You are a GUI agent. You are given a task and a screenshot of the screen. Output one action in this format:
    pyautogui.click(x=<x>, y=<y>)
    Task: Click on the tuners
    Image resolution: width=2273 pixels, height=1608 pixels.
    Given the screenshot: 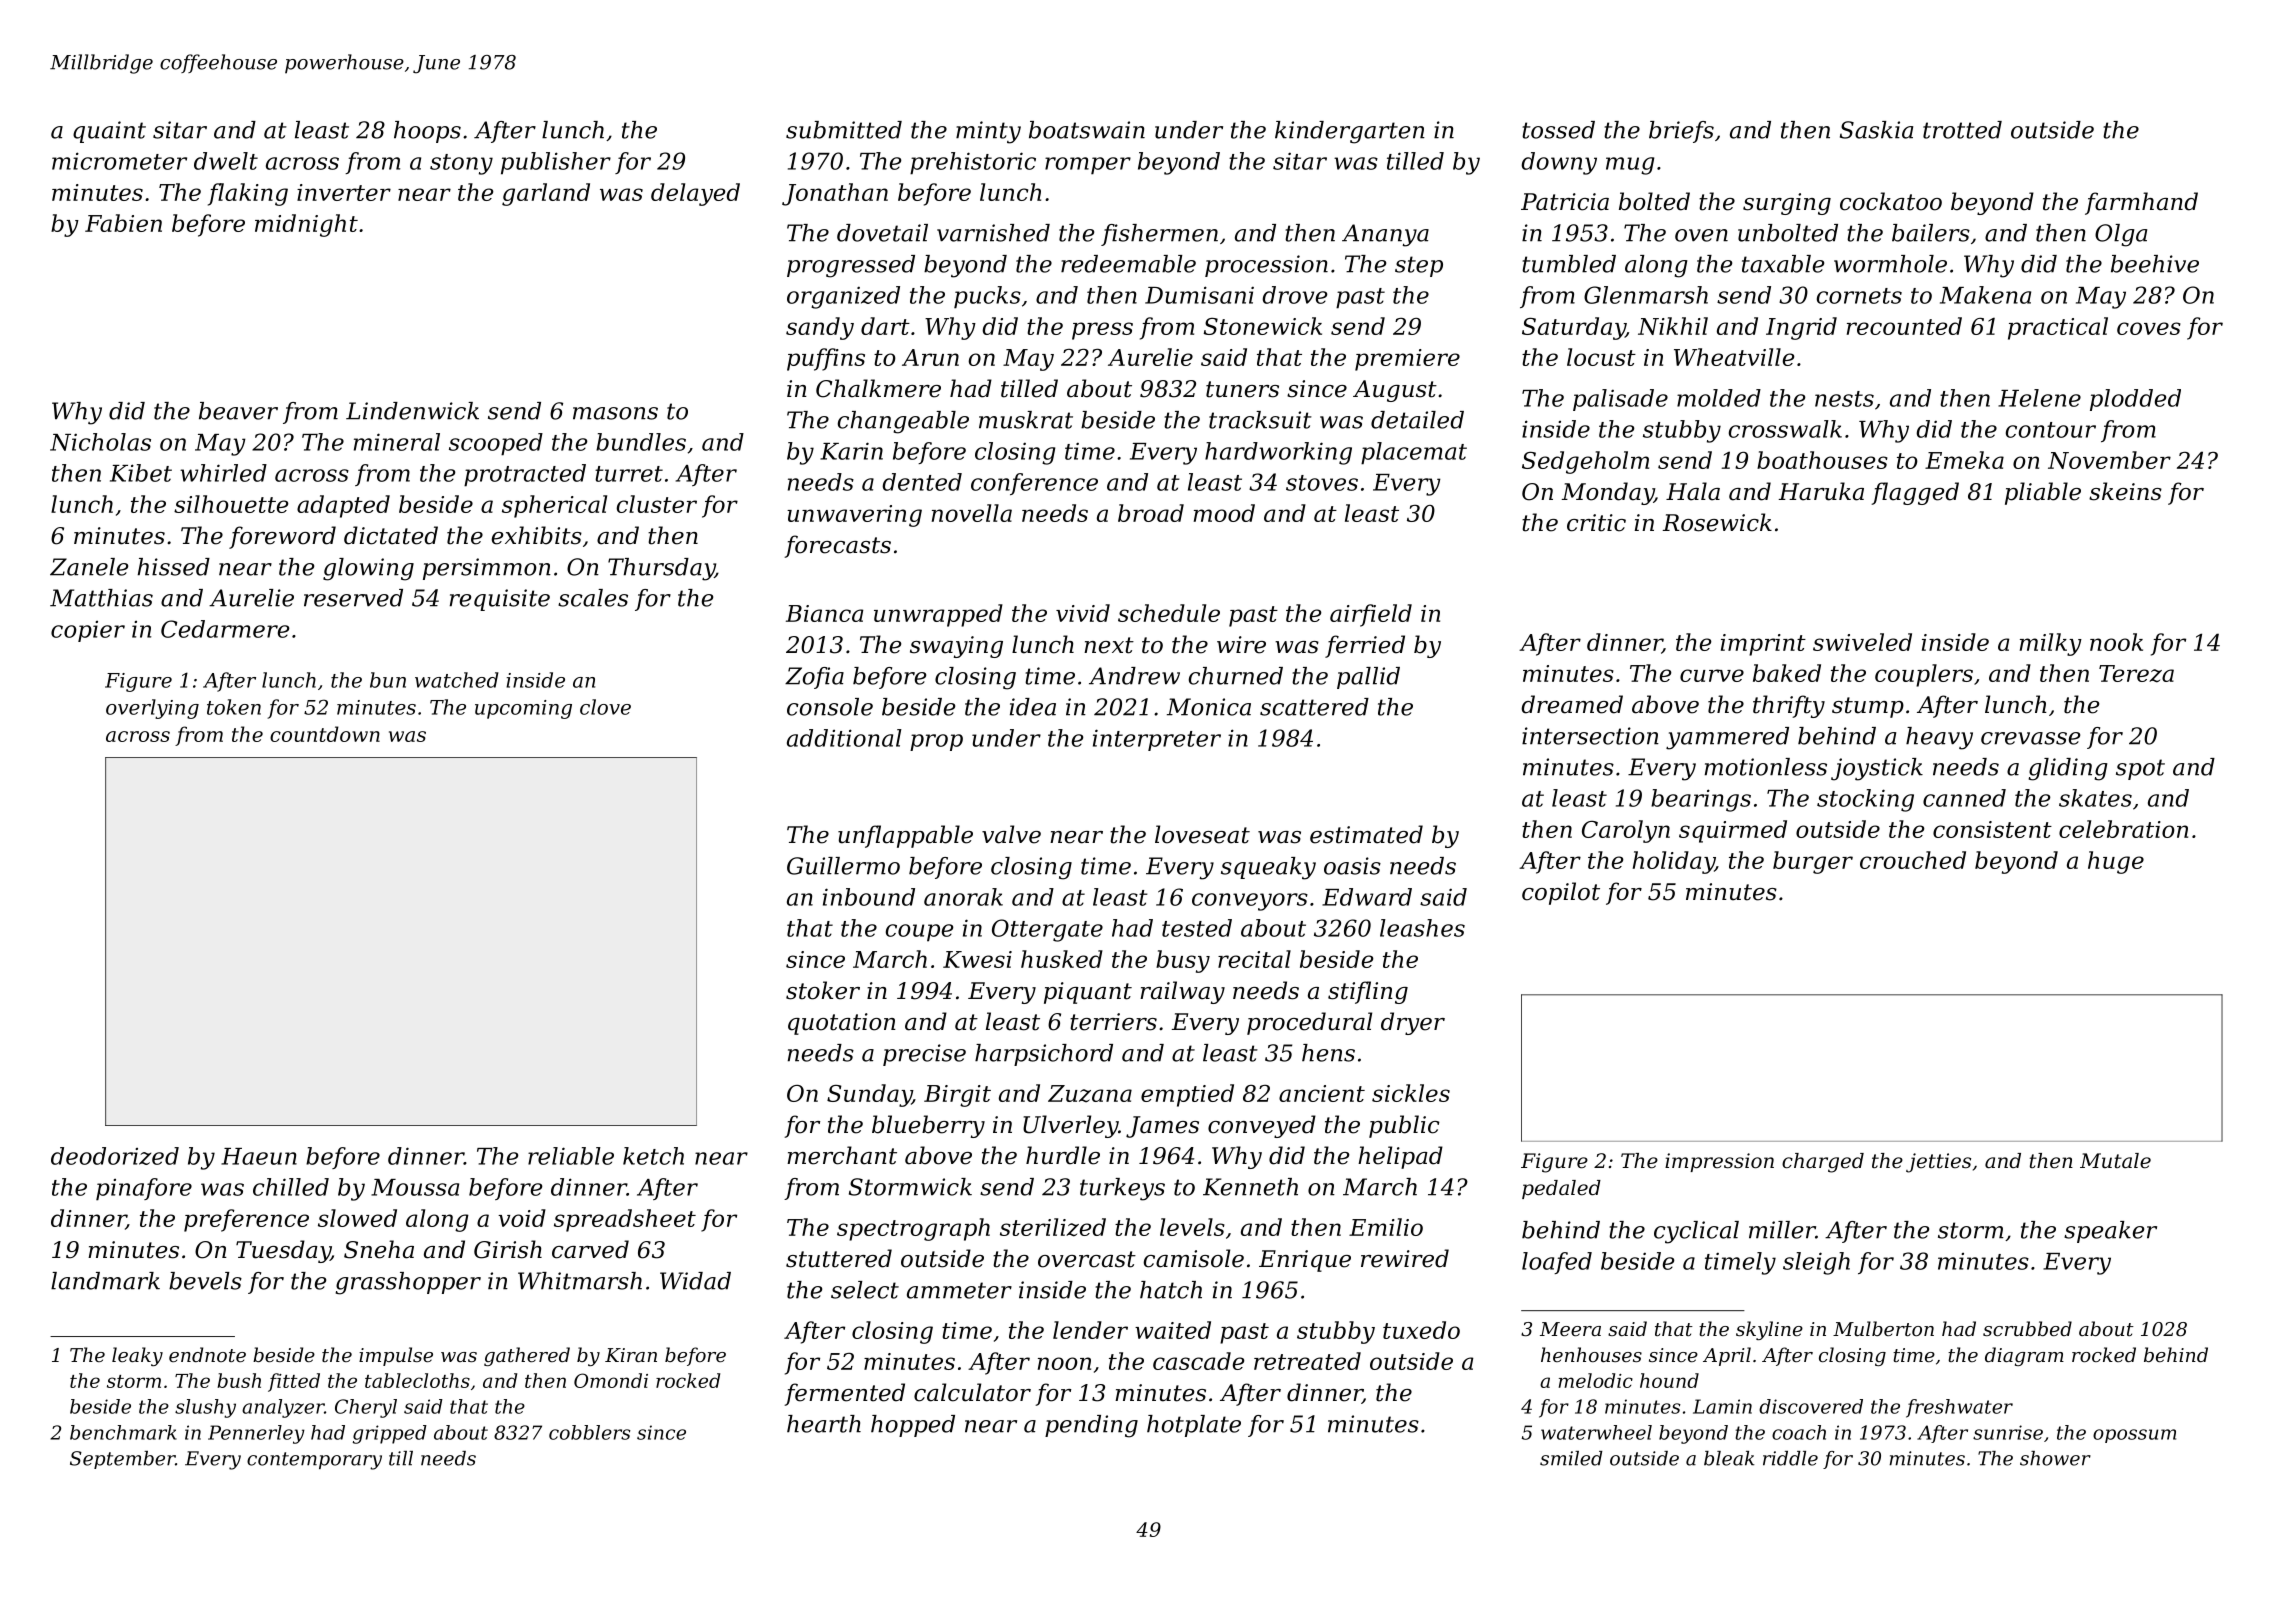 What is the action you would take?
    pyautogui.click(x=1242, y=389)
